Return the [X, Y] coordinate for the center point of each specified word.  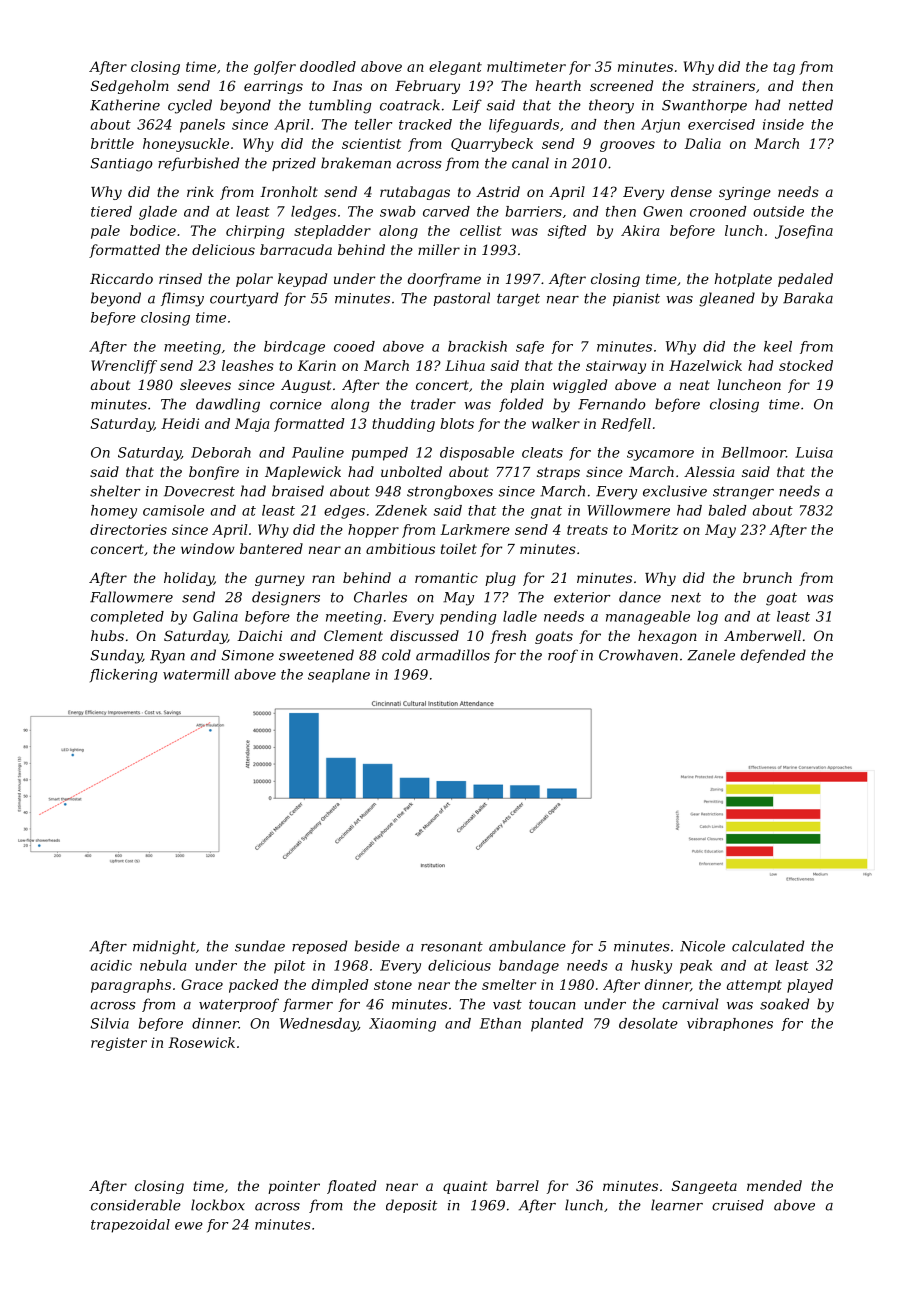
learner [677, 1205]
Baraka [808, 298]
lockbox [218, 1205]
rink [200, 191]
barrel [517, 1185]
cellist [481, 230]
